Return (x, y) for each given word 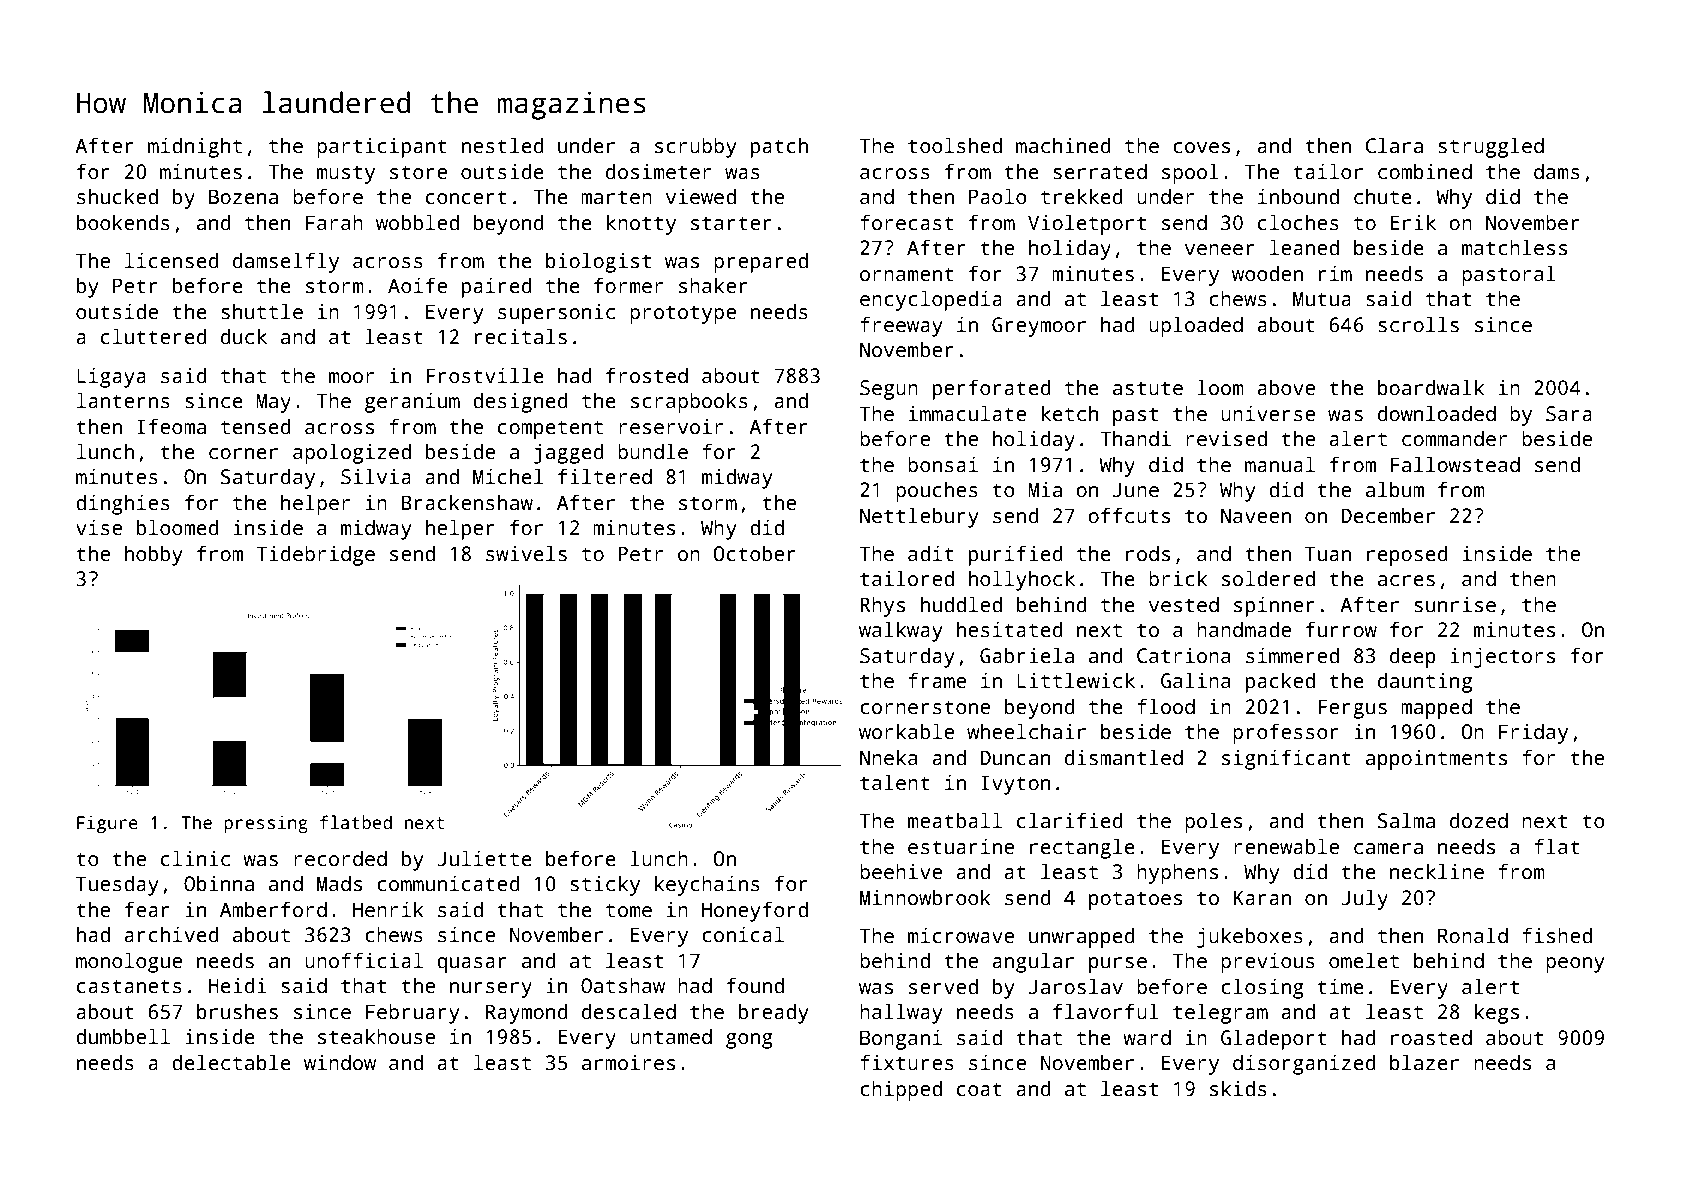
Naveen (1256, 516)
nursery (491, 990)
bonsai (943, 464)
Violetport (1087, 224)
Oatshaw (623, 985)
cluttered (153, 336)
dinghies (123, 504)
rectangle (1082, 848)
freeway (901, 326)
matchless (1514, 247)
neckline (1437, 871)
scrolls (1418, 324)
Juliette (484, 858)
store (418, 172)
